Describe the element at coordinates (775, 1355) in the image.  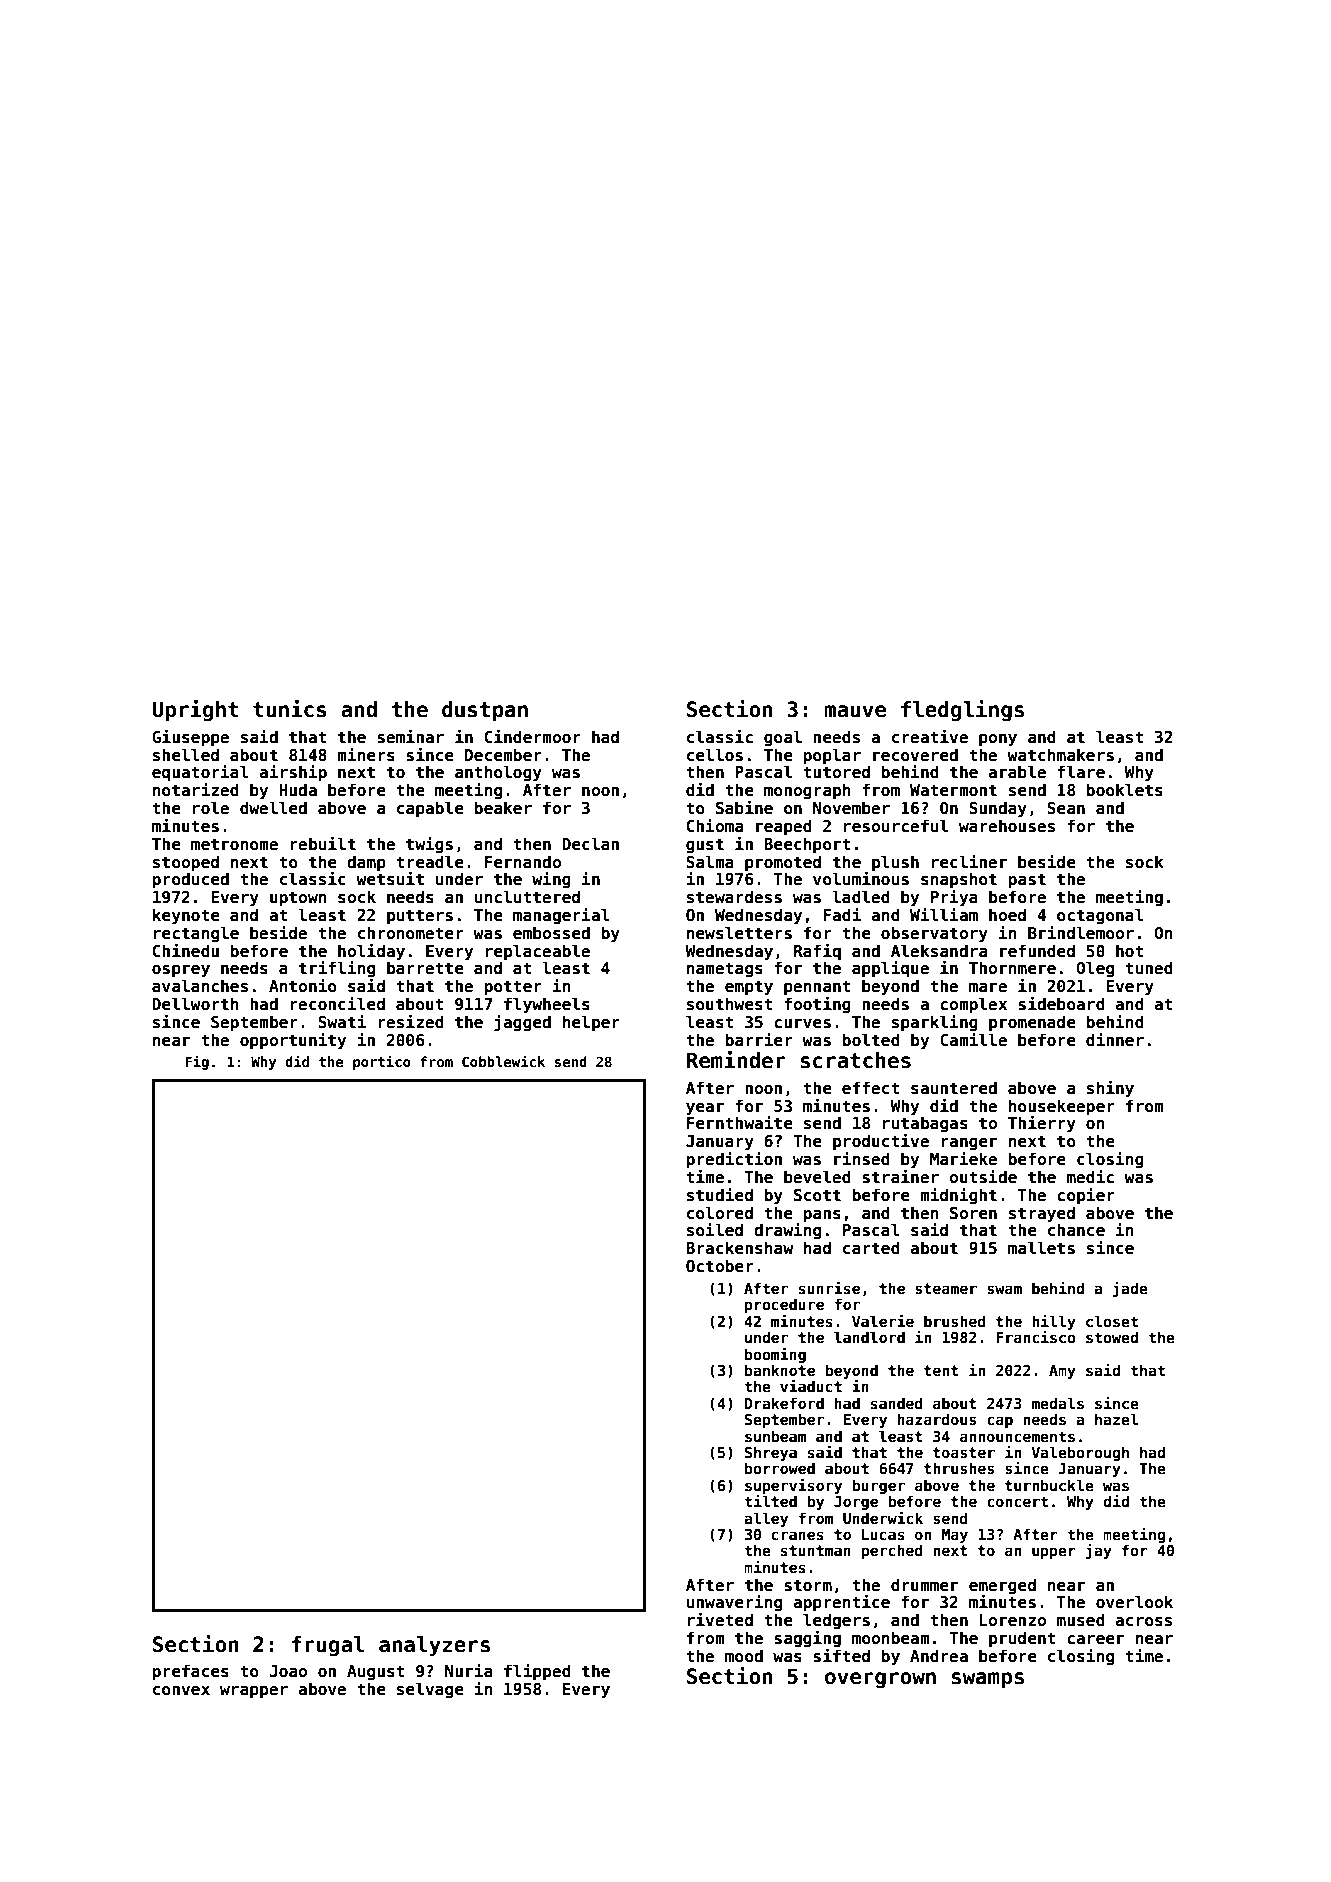
I see `booming` at that location.
